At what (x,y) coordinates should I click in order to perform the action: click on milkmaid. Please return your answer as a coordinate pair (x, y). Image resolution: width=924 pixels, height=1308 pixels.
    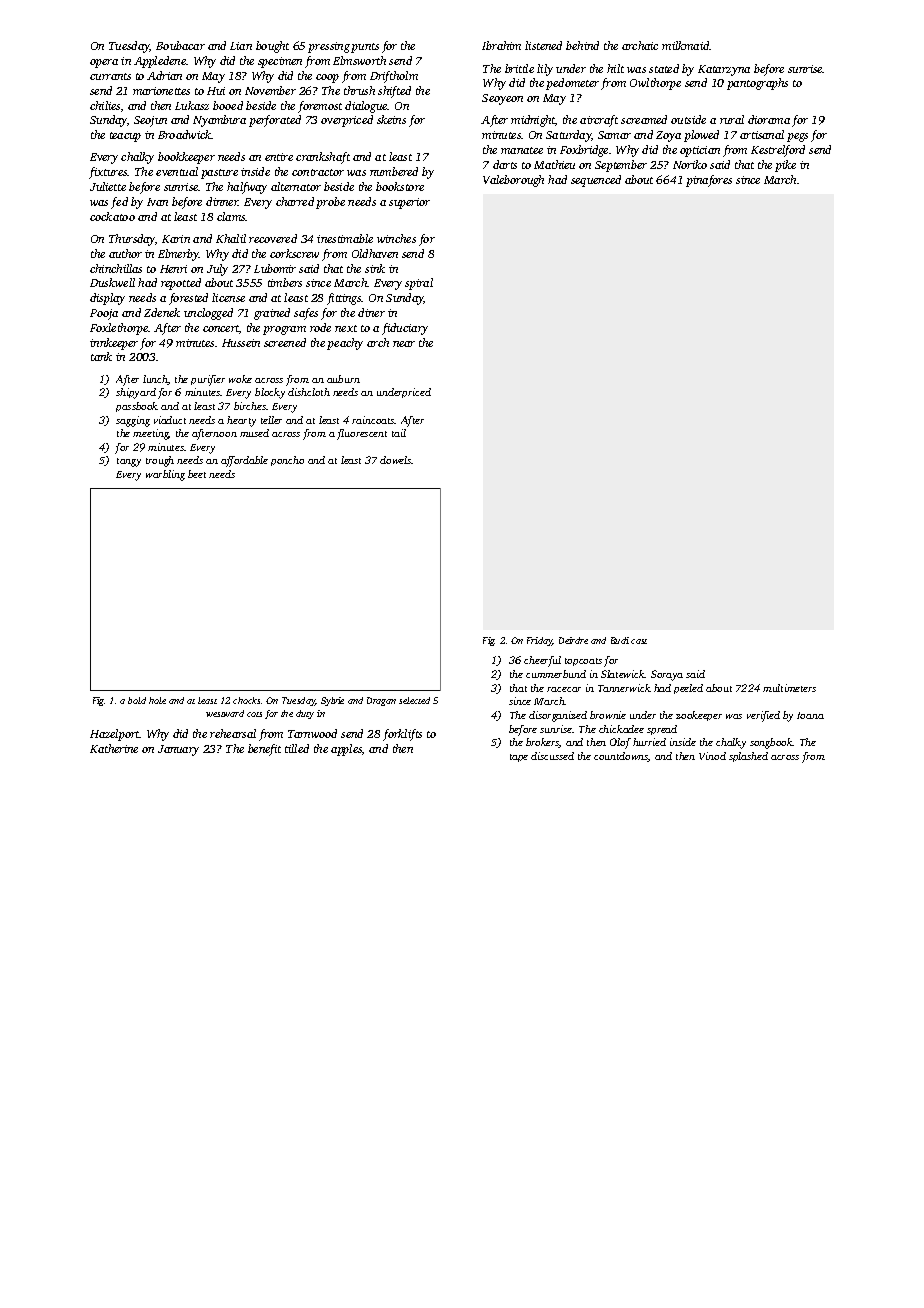
    Looking at the image, I should click on (686, 45).
